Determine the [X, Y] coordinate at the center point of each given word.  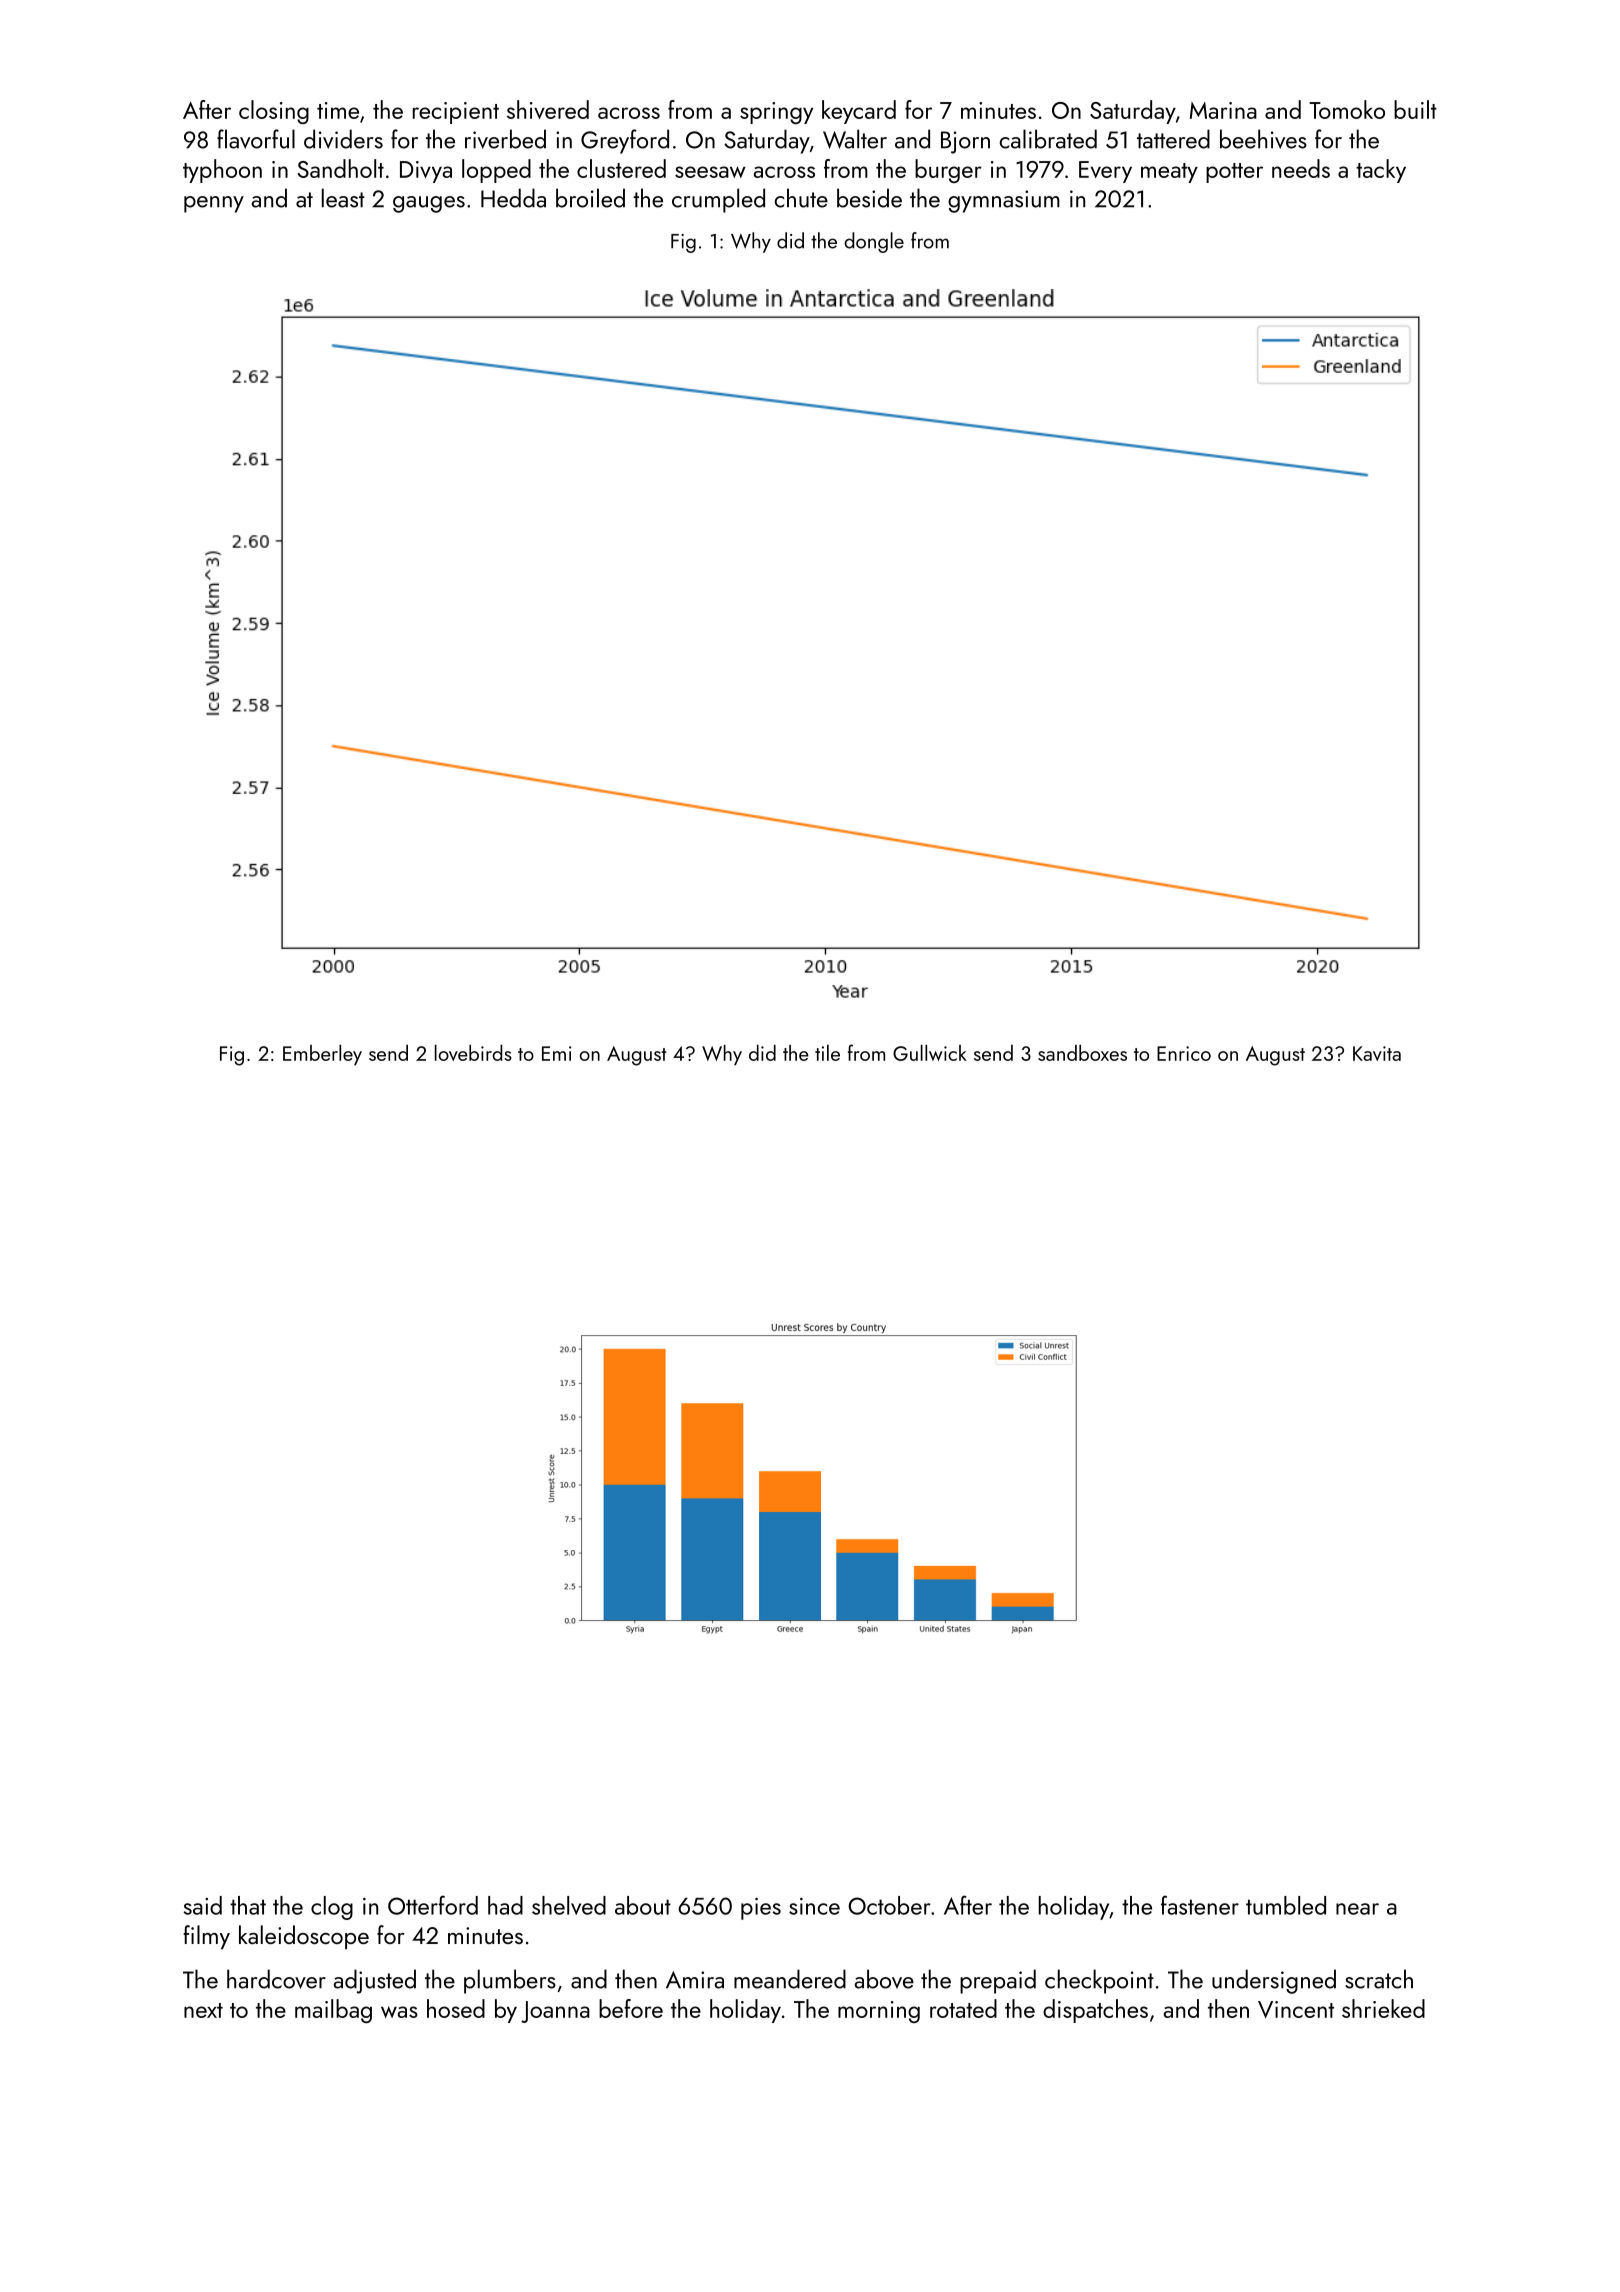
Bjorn [965, 142]
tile [827, 1053]
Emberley [322, 1055]
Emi [556, 1053]
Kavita [1377, 1053]
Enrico [1184, 1053]
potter [1234, 173]
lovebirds [473, 1053]
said [203, 1905]
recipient [456, 113]
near [1357, 1909]
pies [761, 1909]
